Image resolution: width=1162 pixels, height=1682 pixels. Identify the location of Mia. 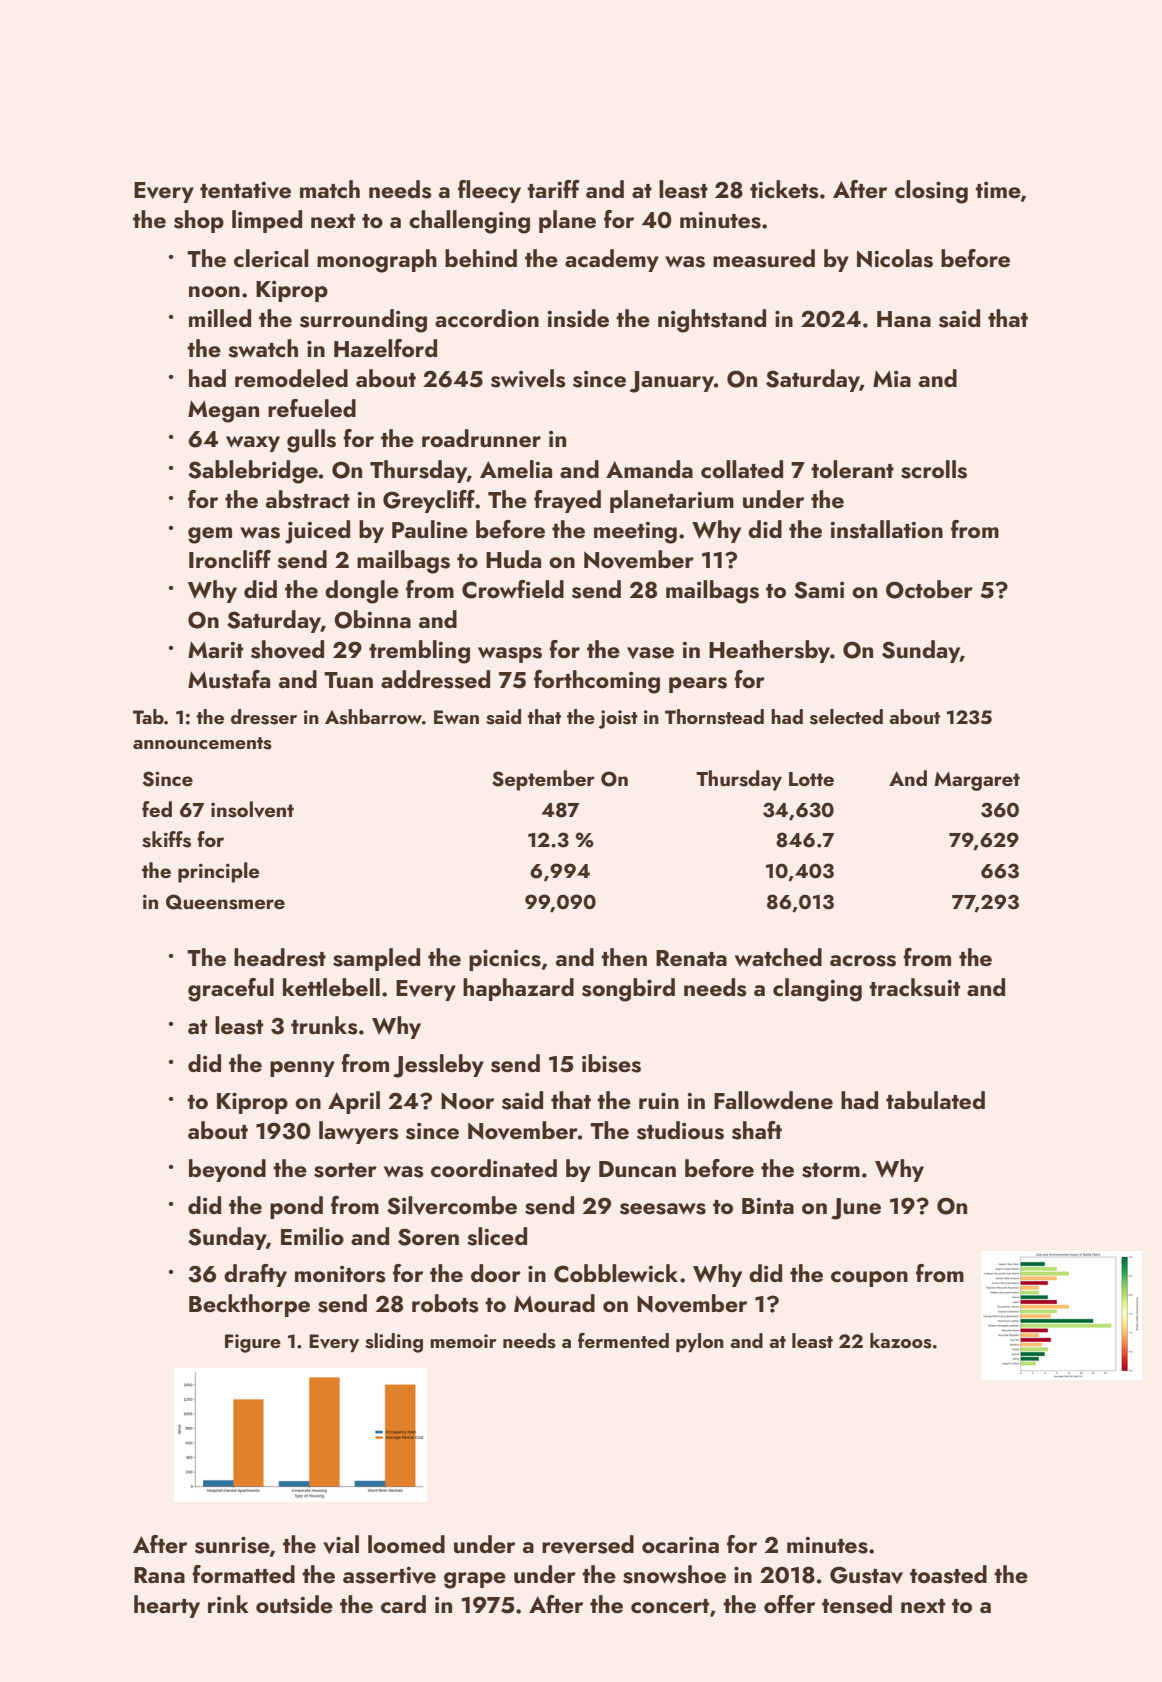
(892, 379).
